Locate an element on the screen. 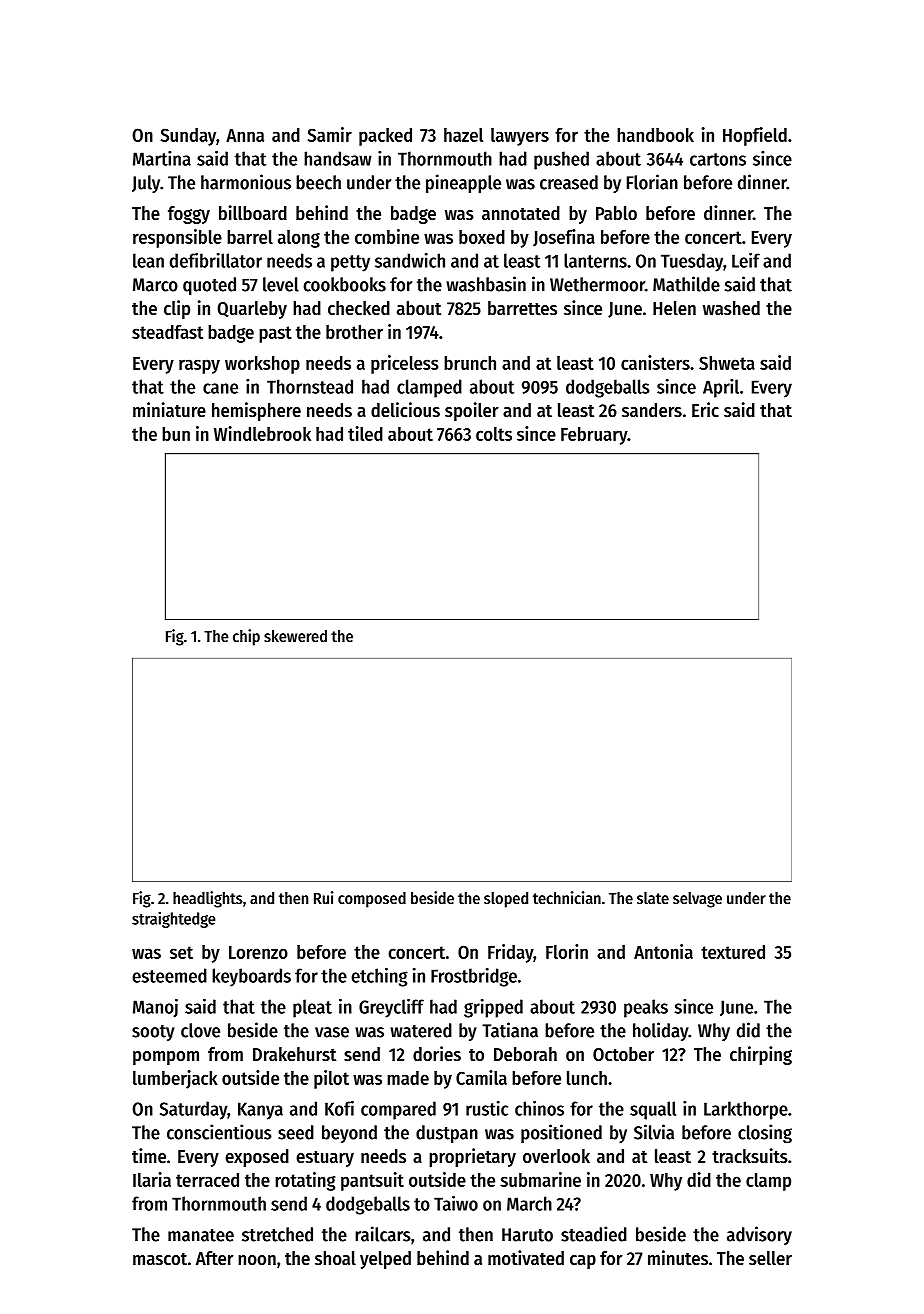 This screenshot has width=924, height=1314. chip is located at coordinates (246, 637).
